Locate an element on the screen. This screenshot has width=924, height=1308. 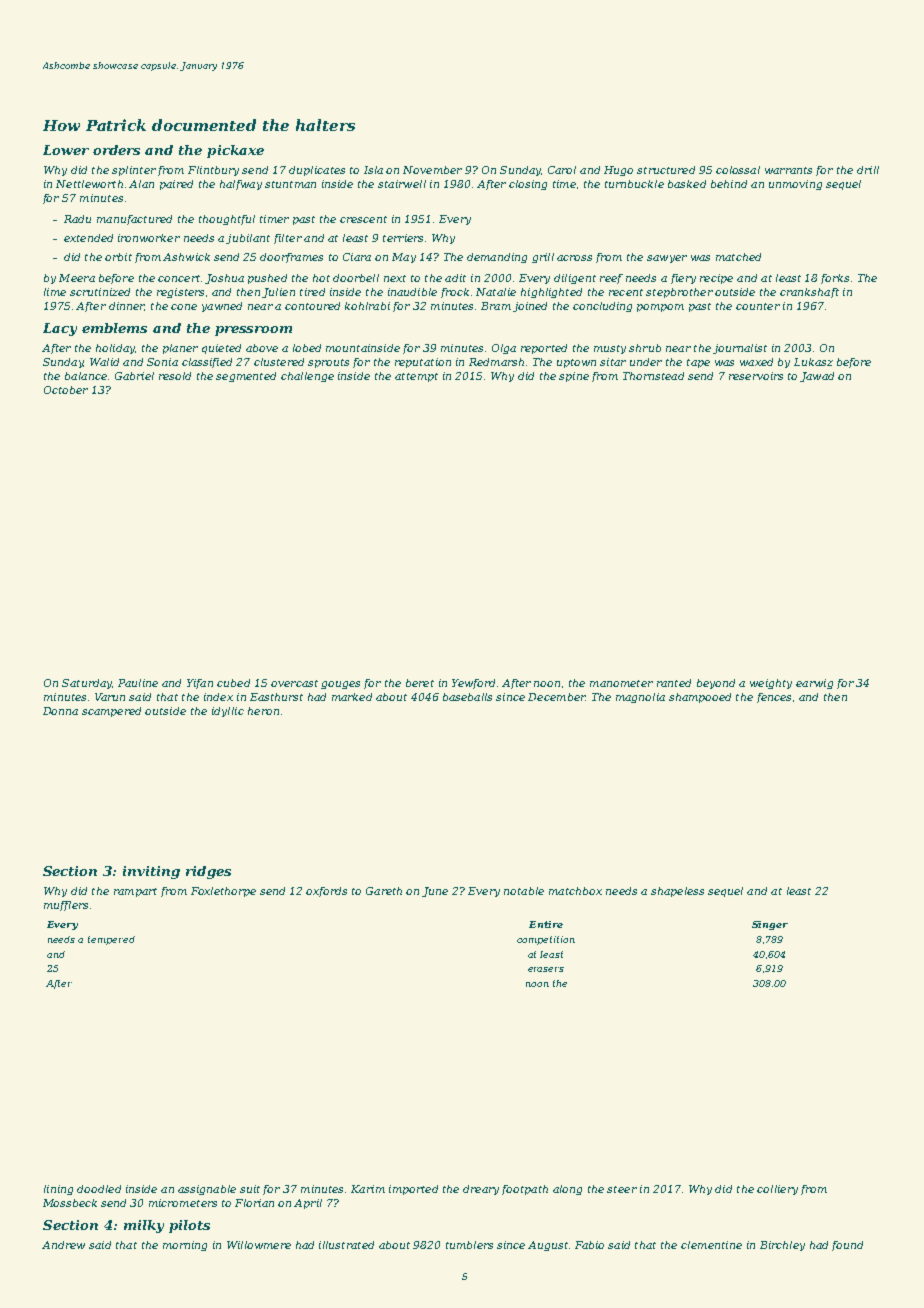
gouges is located at coordinates (340, 685).
